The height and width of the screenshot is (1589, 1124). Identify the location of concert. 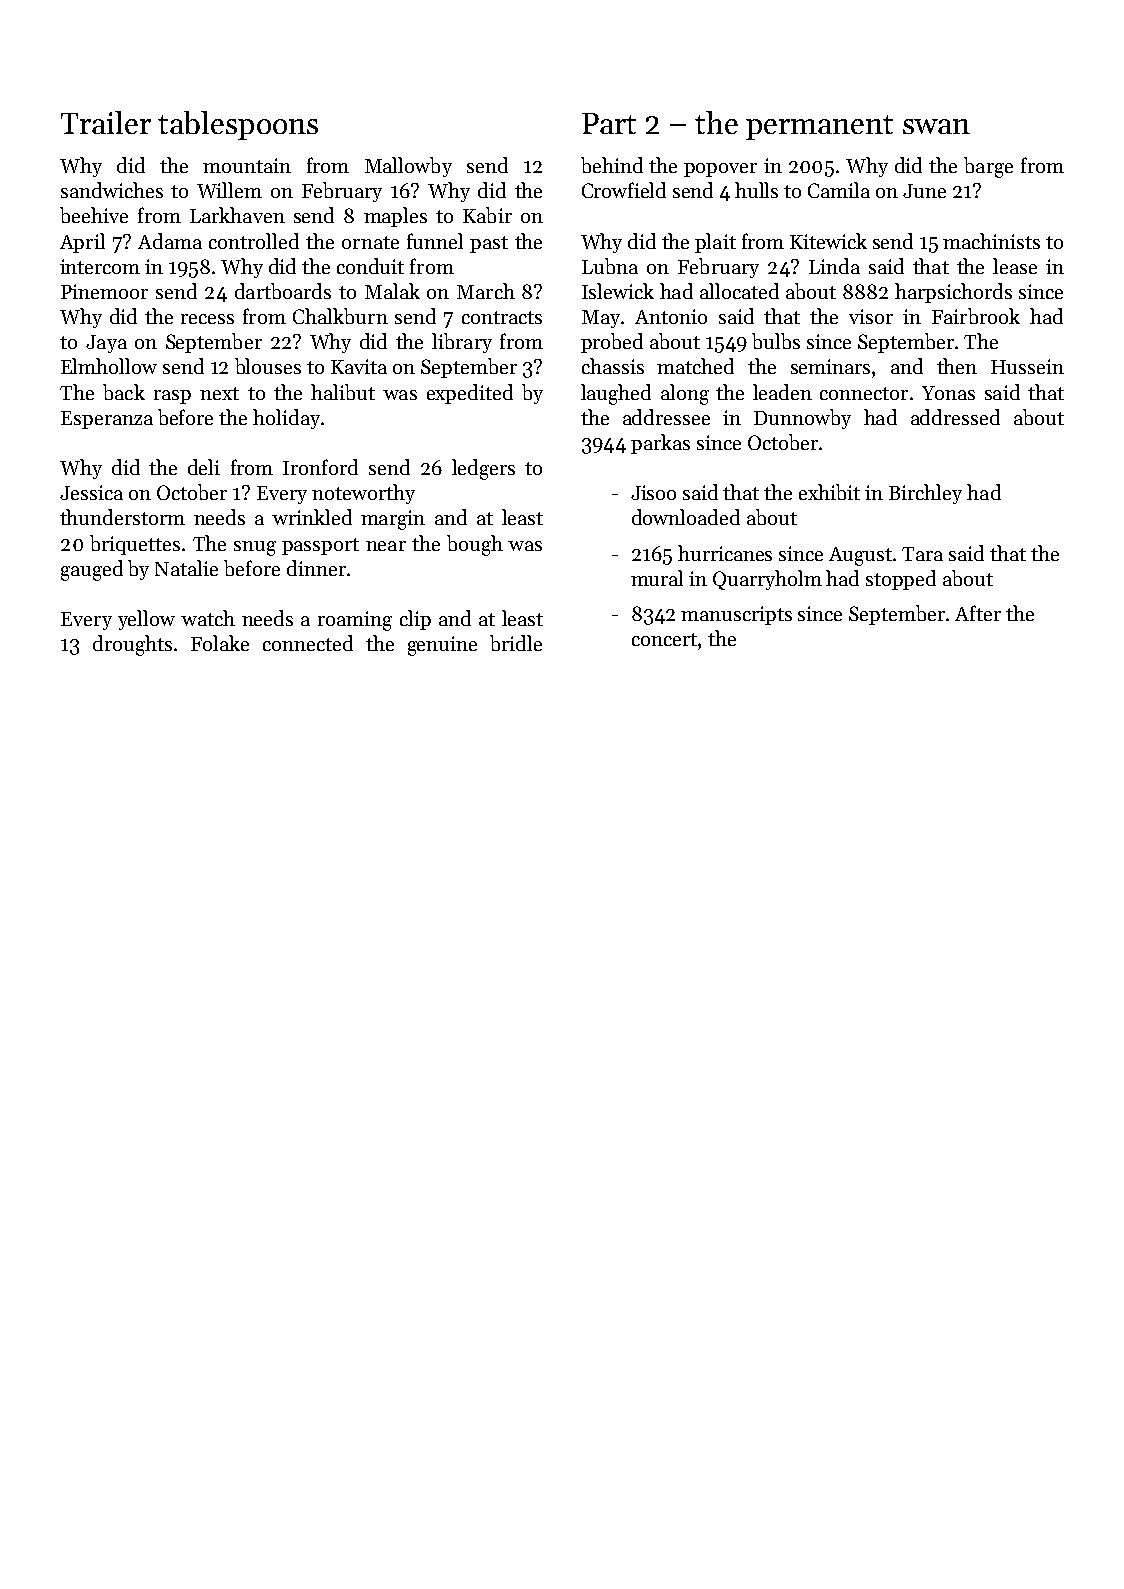
(664, 639).
